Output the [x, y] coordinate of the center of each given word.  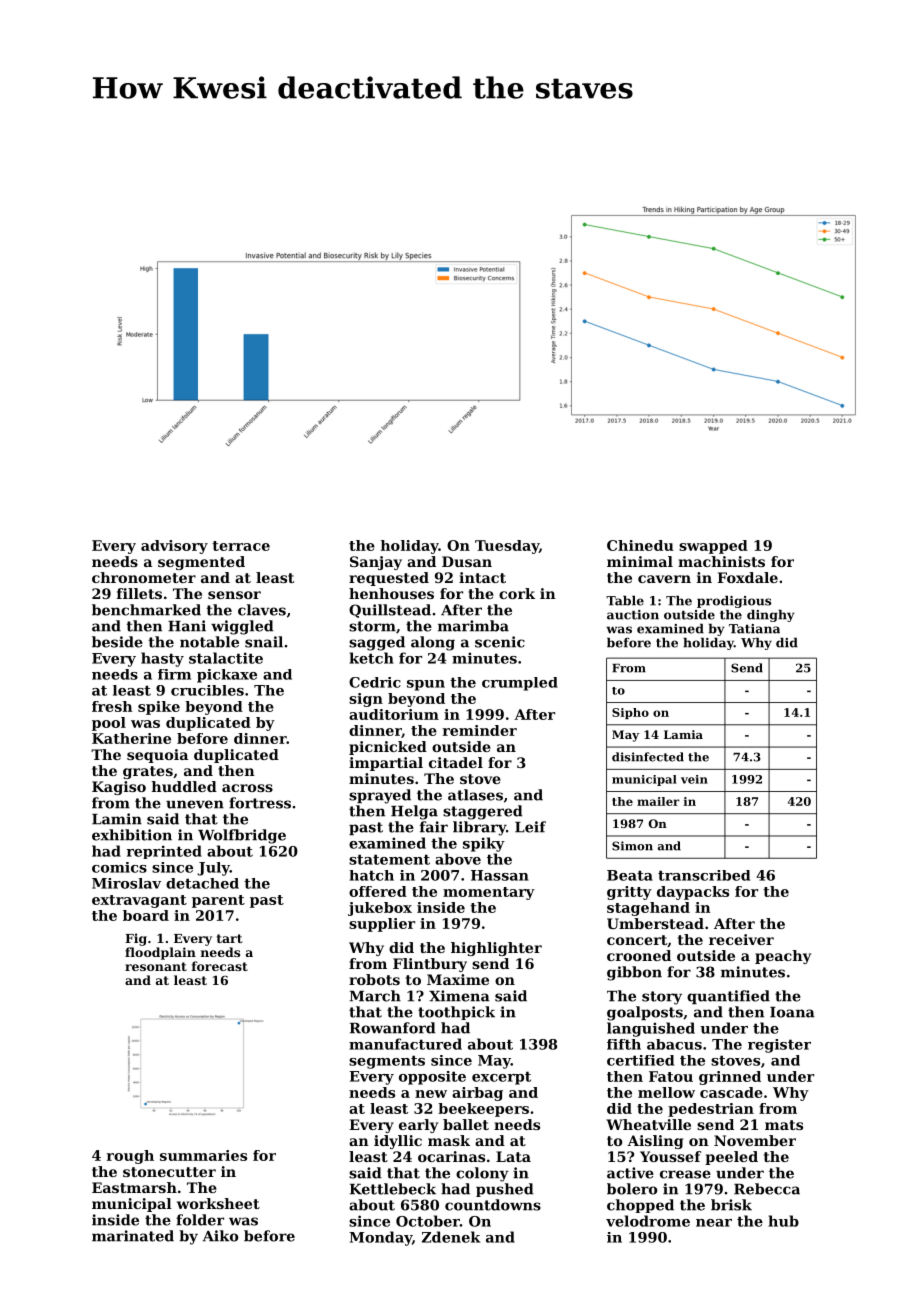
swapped [713, 547]
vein [694, 779]
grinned [730, 1078]
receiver [741, 939]
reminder [480, 730]
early [418, 1126]
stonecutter [169, 1172]
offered [378, 891]
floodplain [160, 953]
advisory [174, 547]
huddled [184, 786]
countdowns [493, 1205]
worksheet [218, 1203]
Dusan [467, 561]
